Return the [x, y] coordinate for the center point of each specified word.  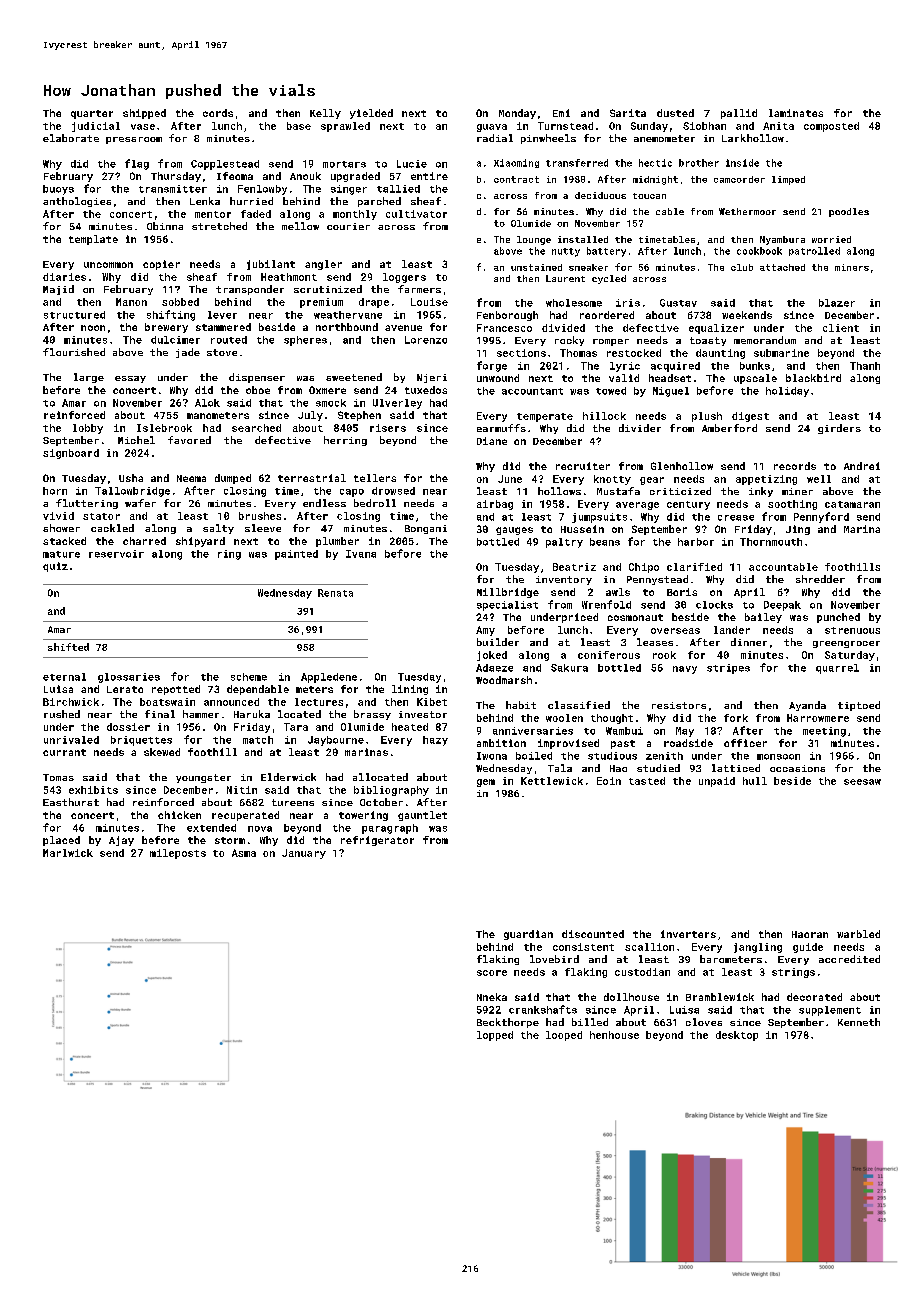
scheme [249, 677]
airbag [495, 505]
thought [612, 719]
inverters [688, 934]
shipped [144, 114]
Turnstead [565, 126]
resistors [679, 705]
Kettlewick [552, 781]
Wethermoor [747, 211]
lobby [88, 429]
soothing [792, 505]
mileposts [178, 854]
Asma [244, 853]
